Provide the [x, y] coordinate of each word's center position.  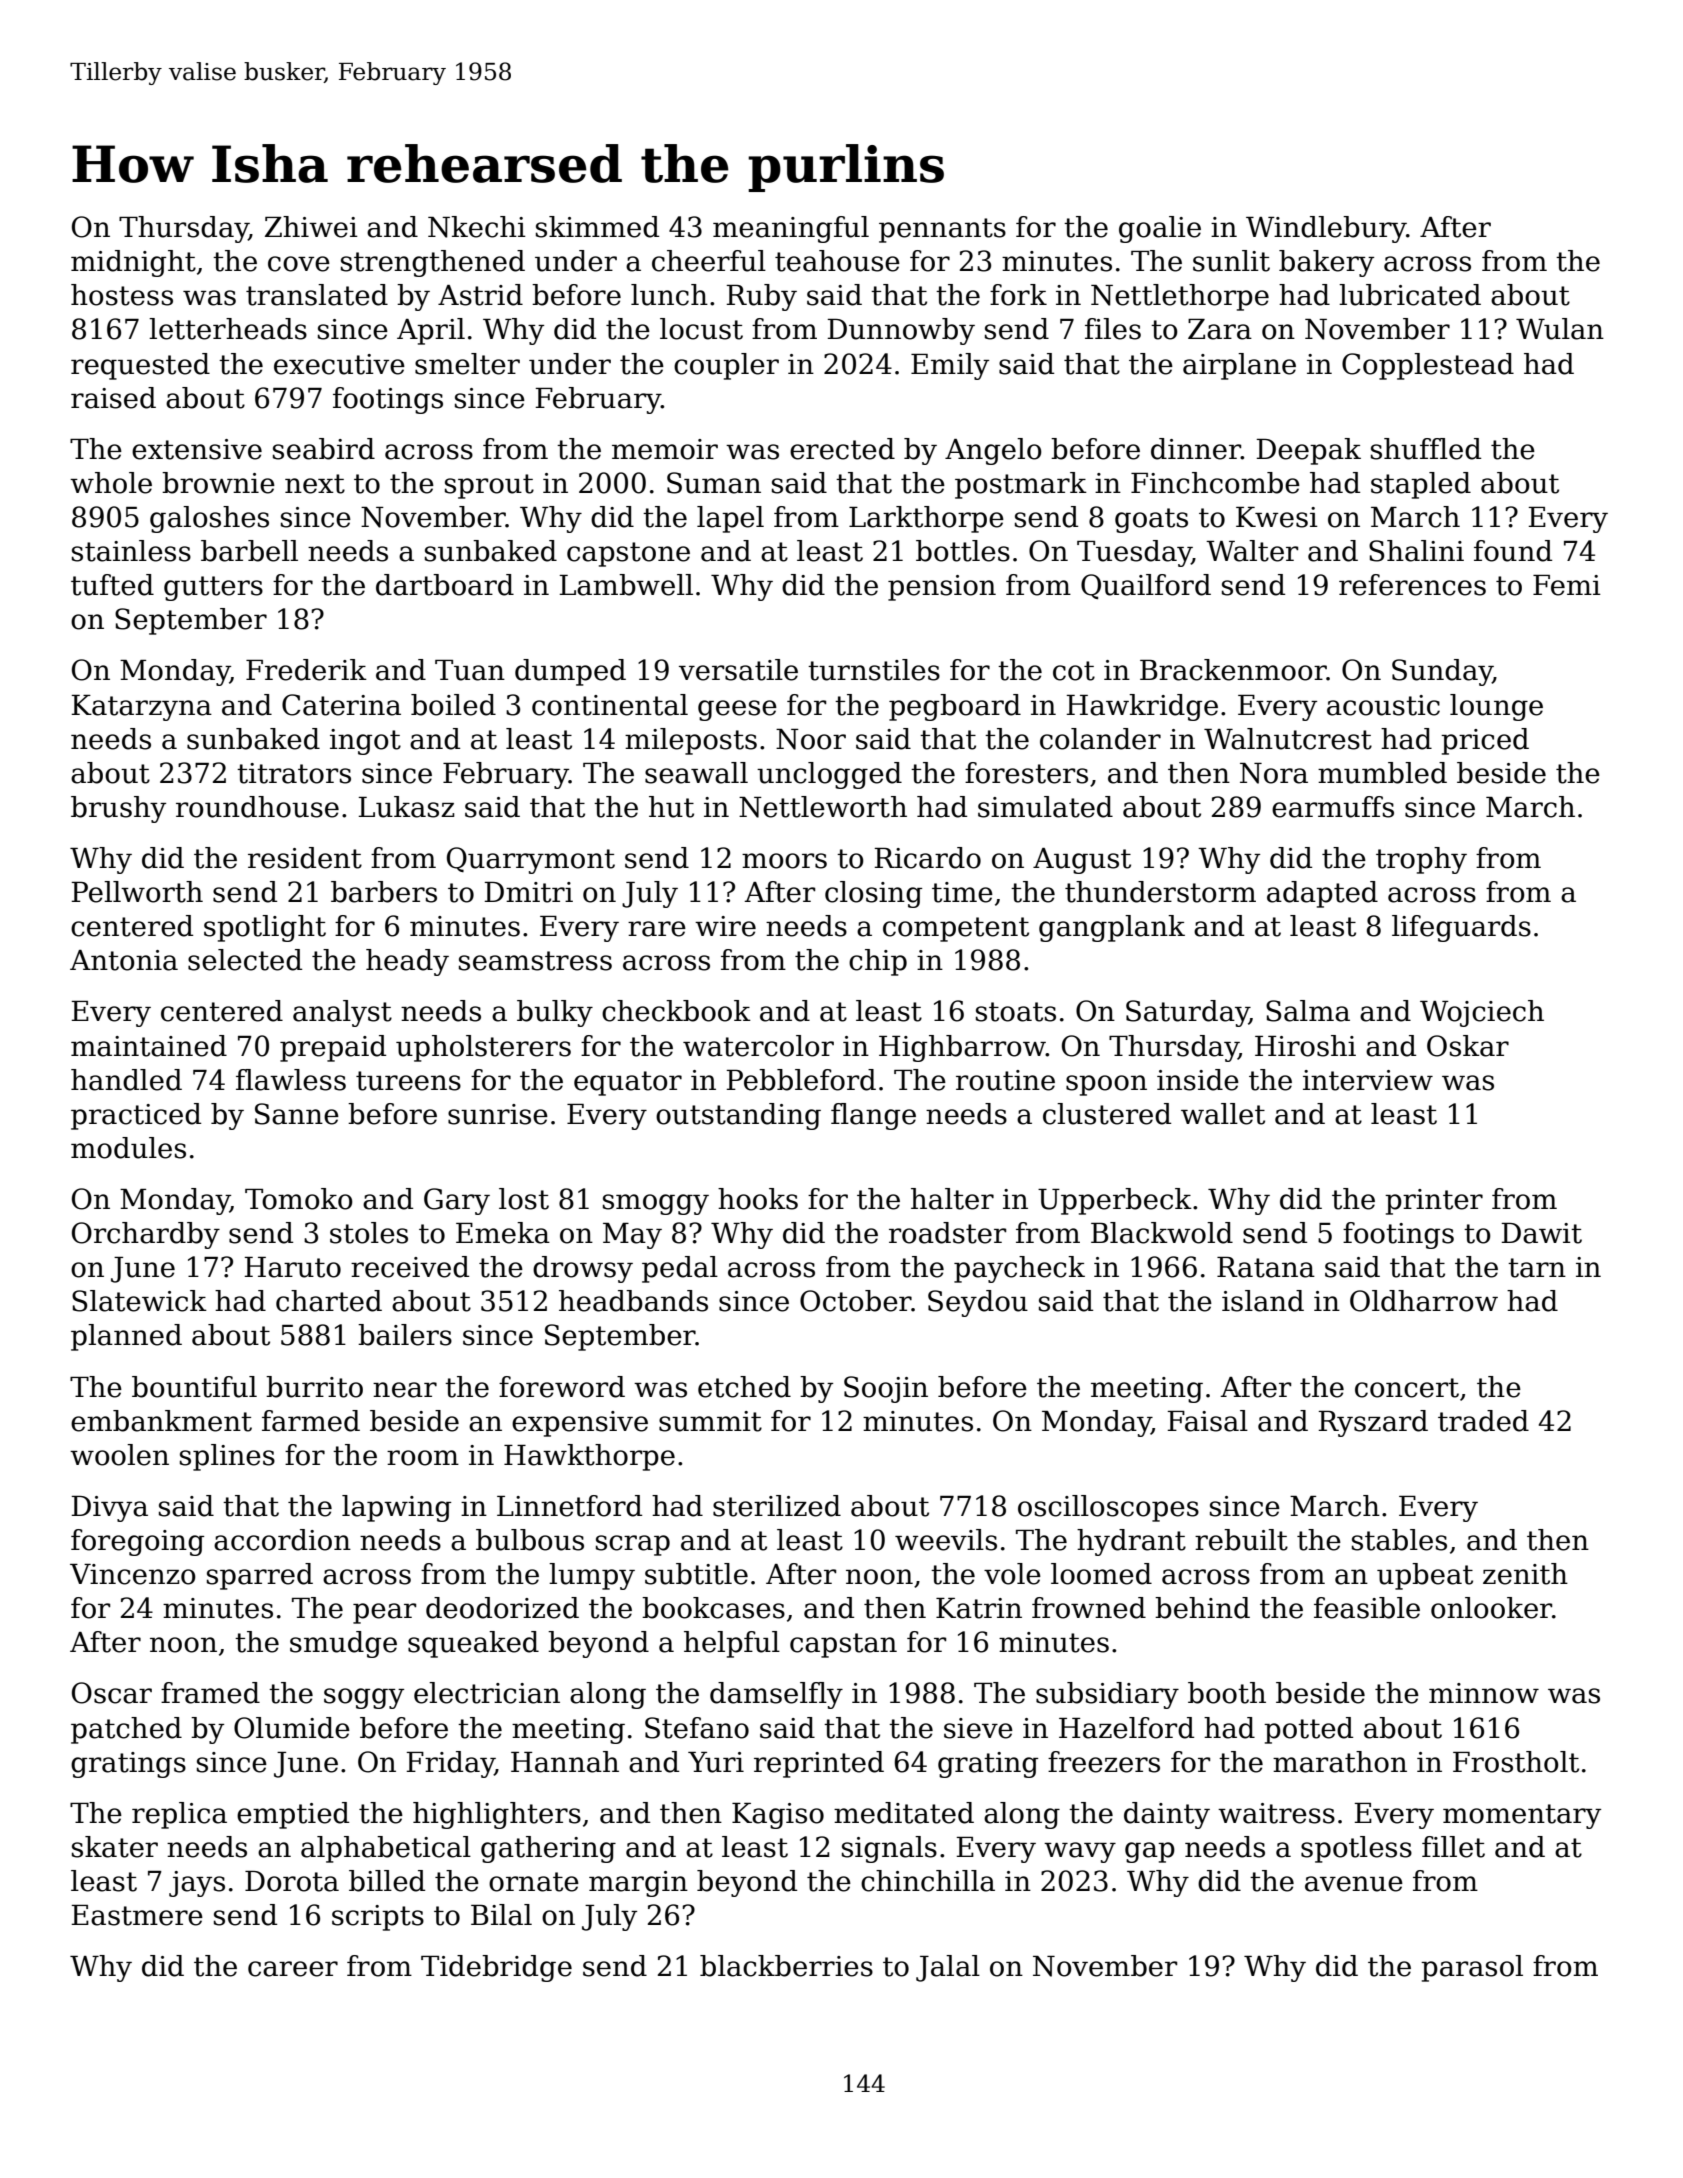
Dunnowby [901, 331]
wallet [1223, 1114]
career [293, 1969]
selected [245, 960]
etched [744, 1387]
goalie [1160, 229]
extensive [197, 449]
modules [128, 1148]
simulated [1045, 807]
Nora [1274, 773]
